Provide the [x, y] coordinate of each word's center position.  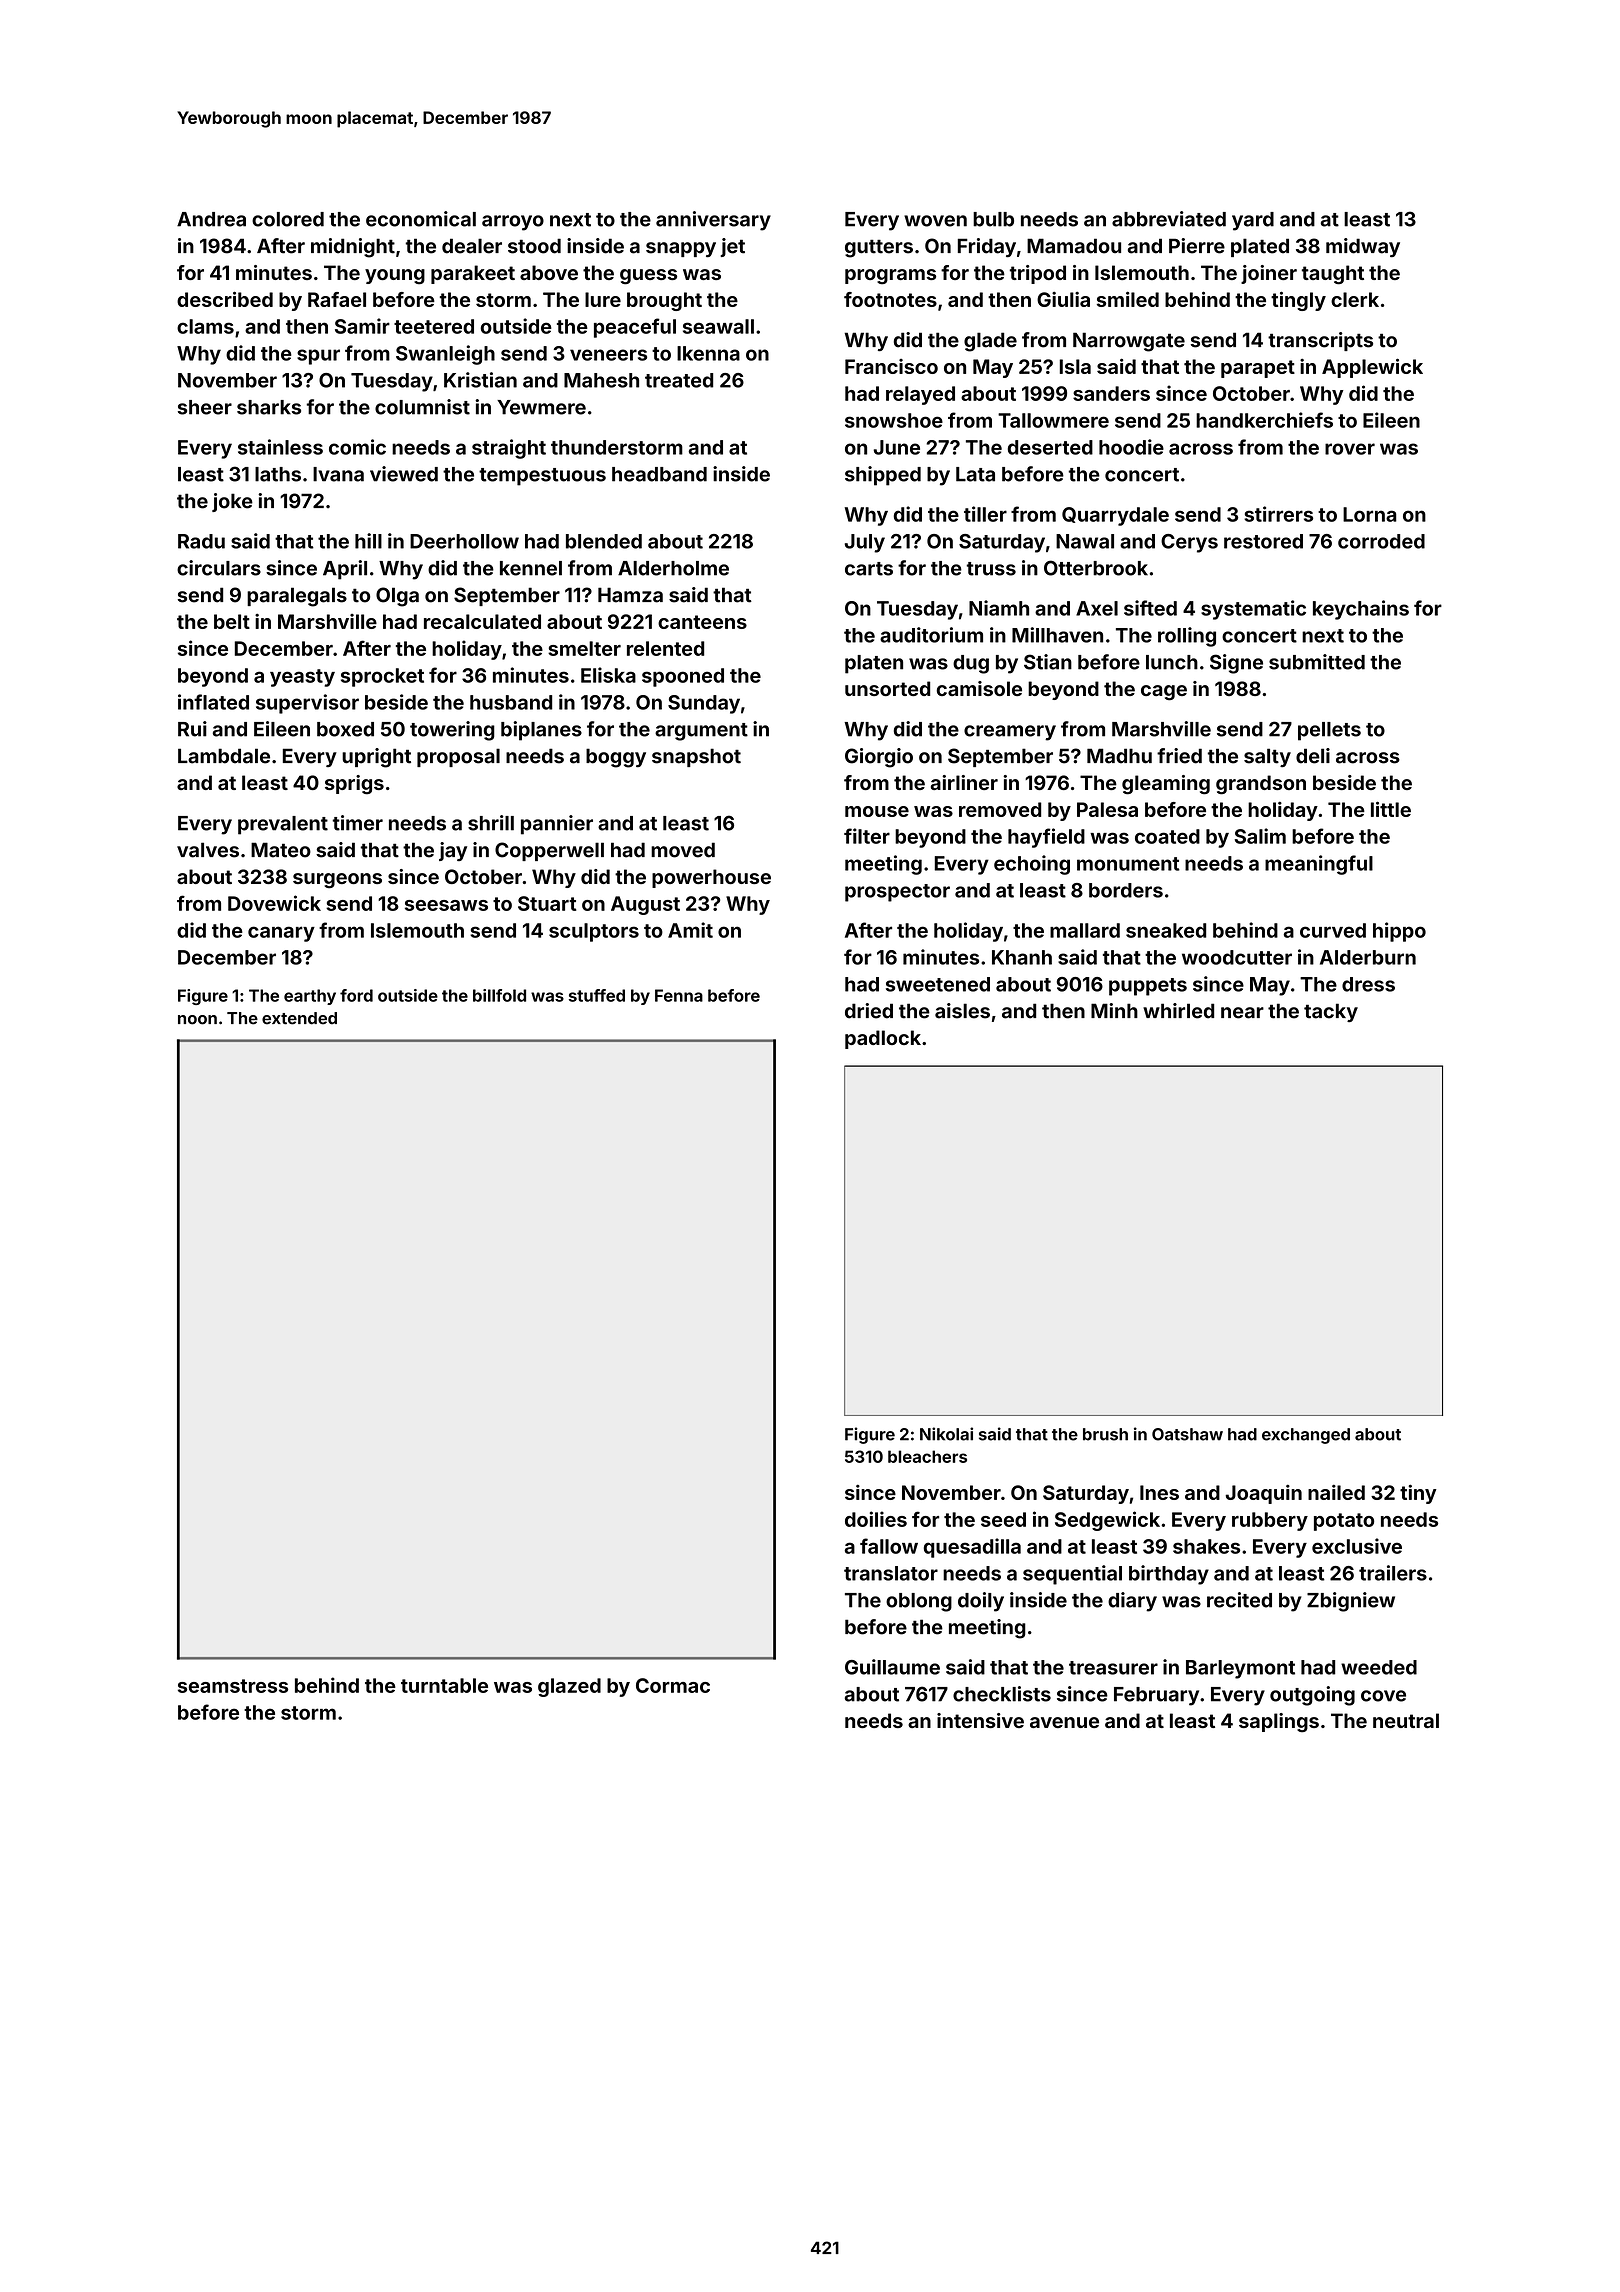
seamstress [233, 1686]
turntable [444, 1685]
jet [732, 247]
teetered [434, 326]
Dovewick [274, 903]
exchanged [1306, 1436]
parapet [1258, 369]
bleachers [927, 1456]
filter [867, 836]
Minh [1114, 1010]
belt [232, 621]
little [1391, 809]
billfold [499, 995]
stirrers [1278, 514]
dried [869, 1011]
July [865, 543]
